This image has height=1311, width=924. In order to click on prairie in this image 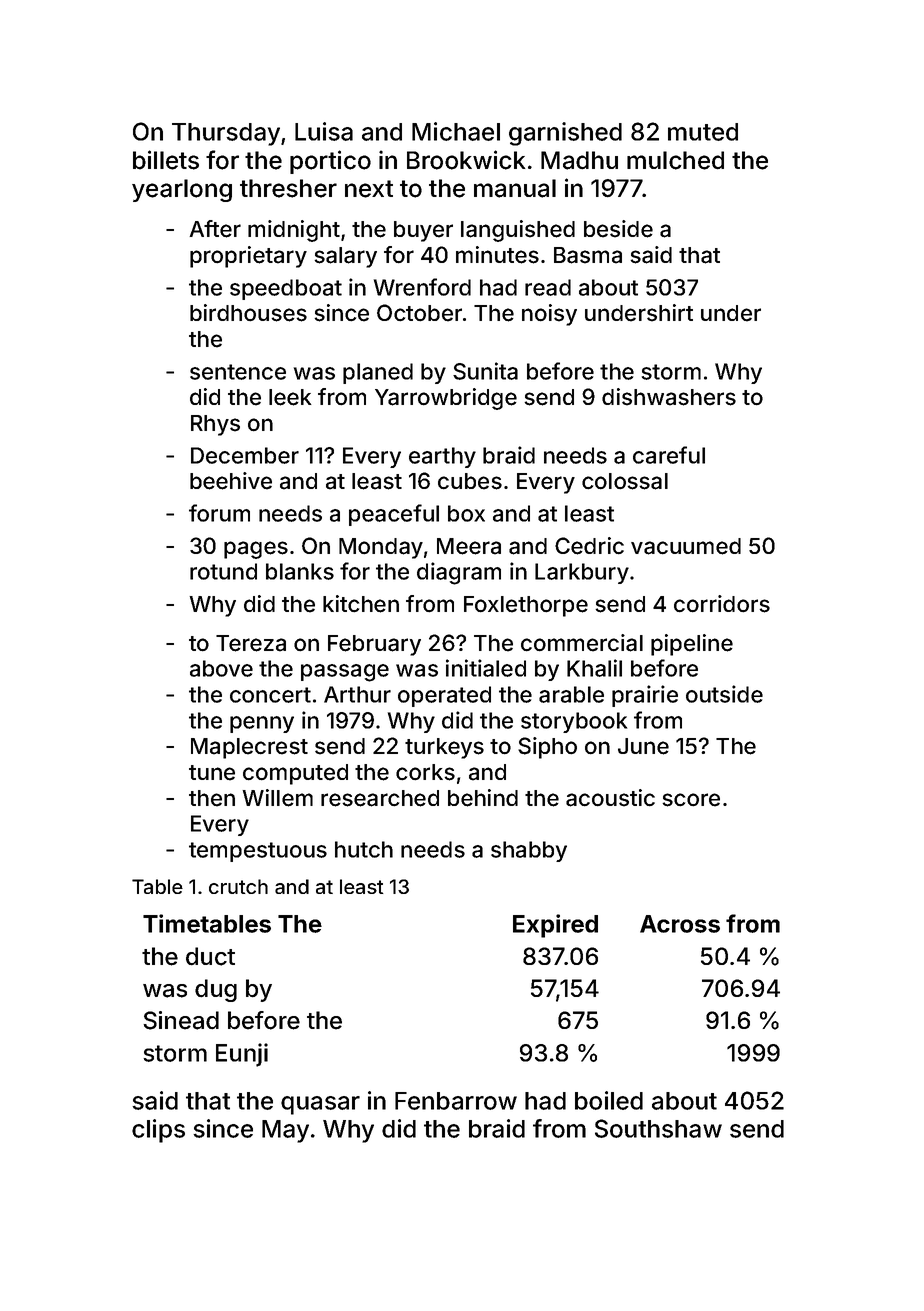, I will do `click(645, 696)`.
